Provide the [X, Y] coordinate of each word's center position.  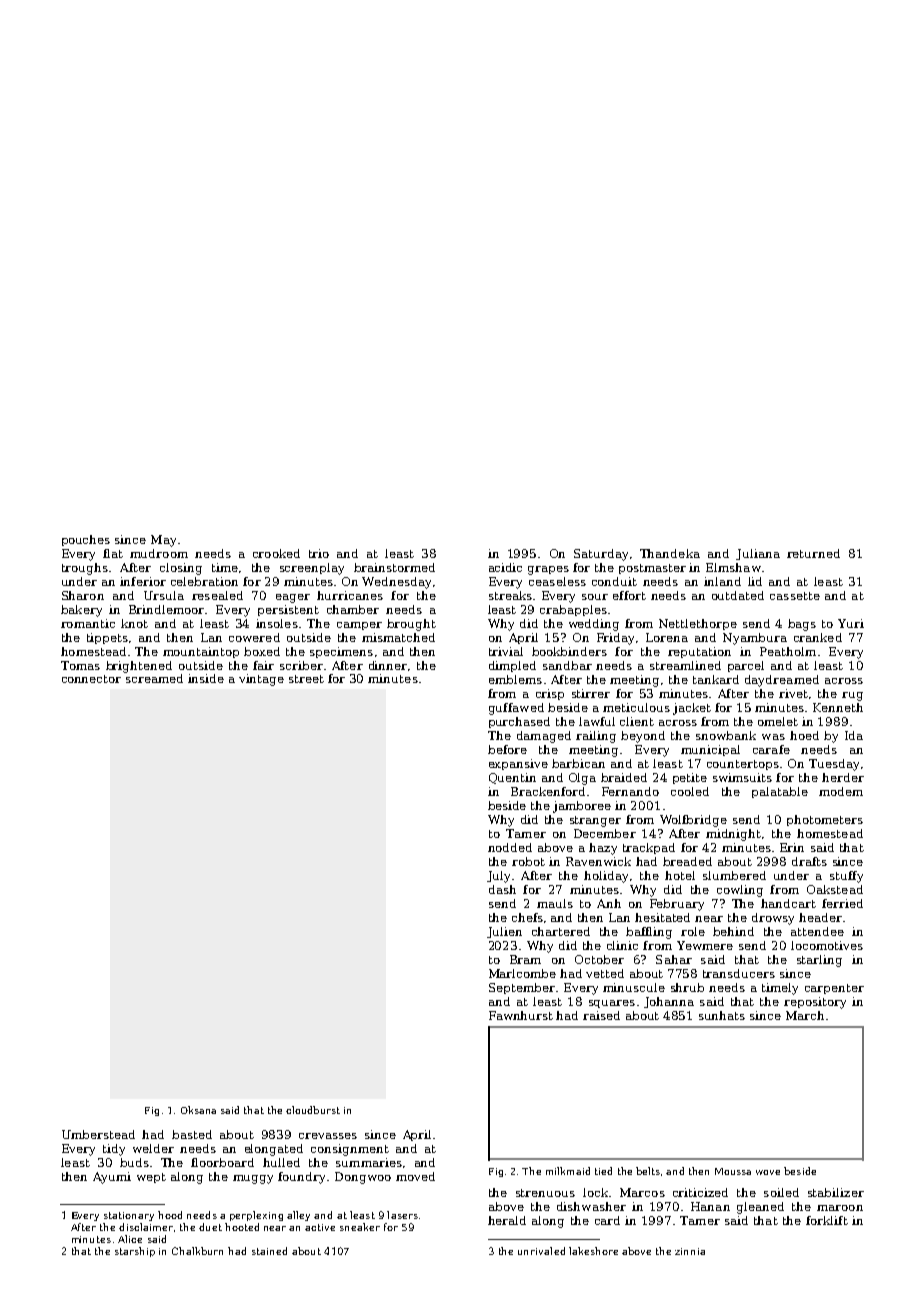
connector [91, 679]
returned [813, 553]
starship [135, 1252]
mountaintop [201, 652]
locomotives [827, 945]
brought [411, 625]
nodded [510, 847]
